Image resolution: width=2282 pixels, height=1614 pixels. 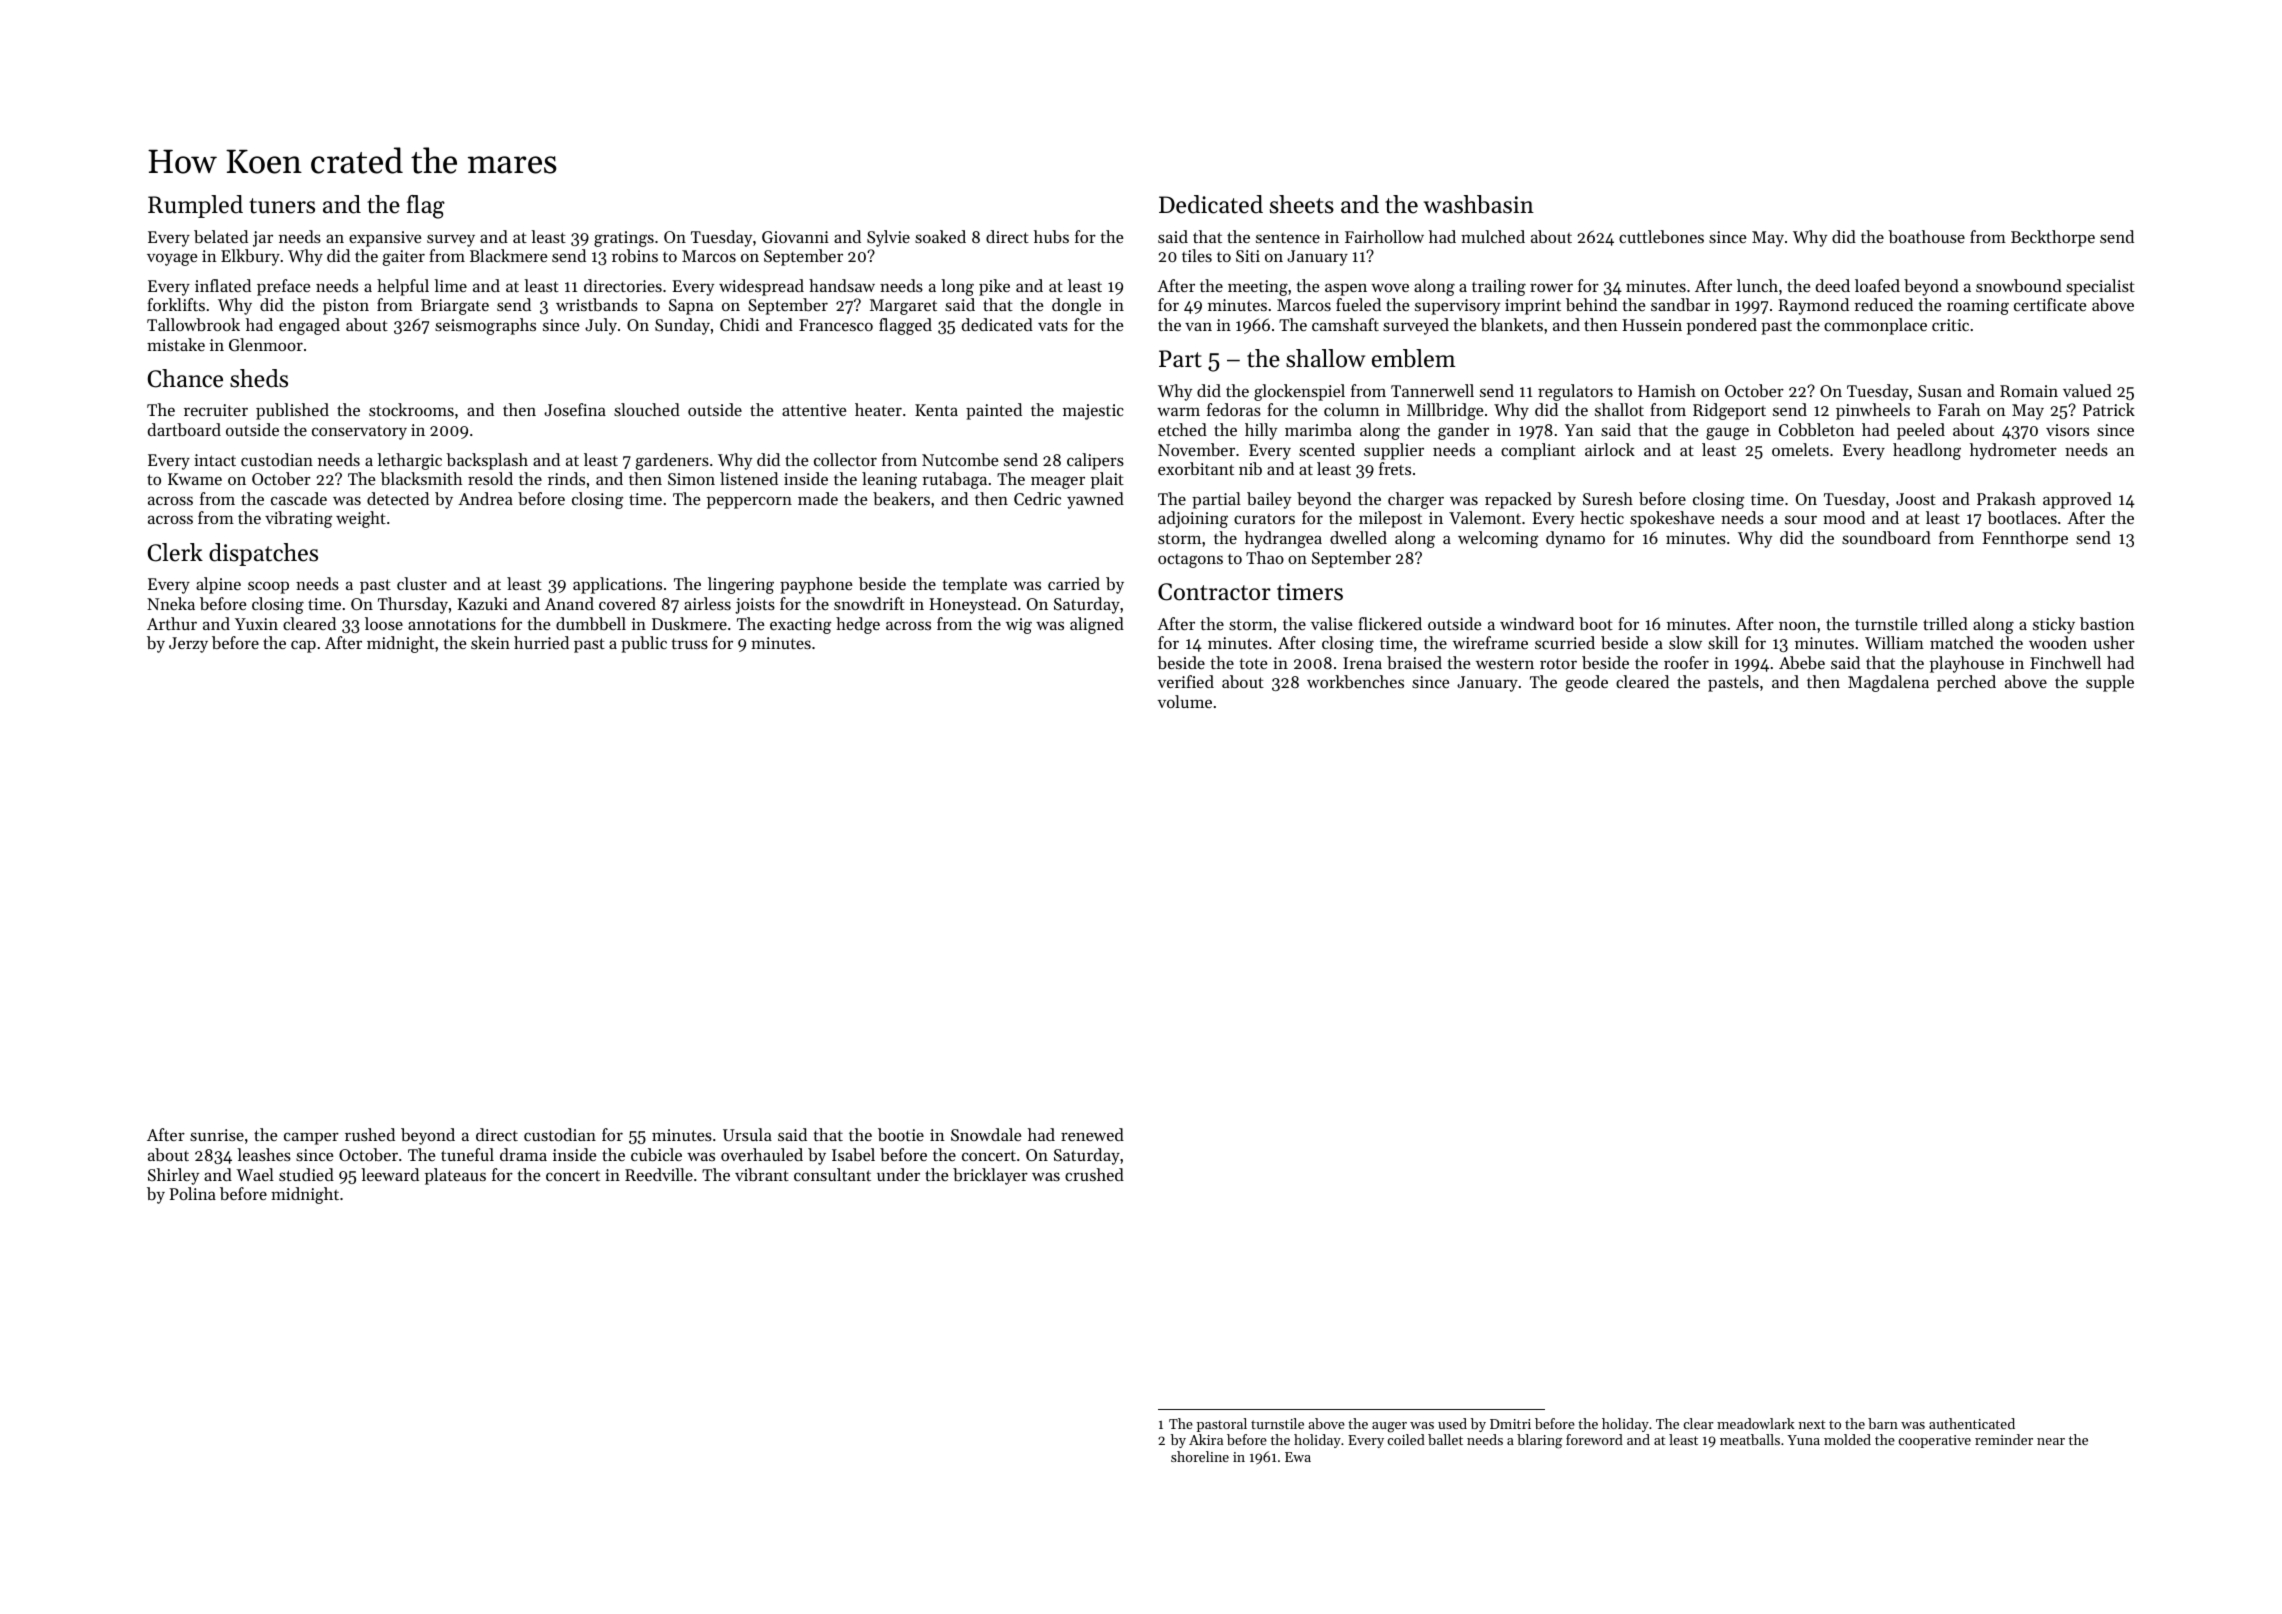 What do you see at coordinates (994, 411) in the document?
I see `painted` at bounding box center [994, 411].
